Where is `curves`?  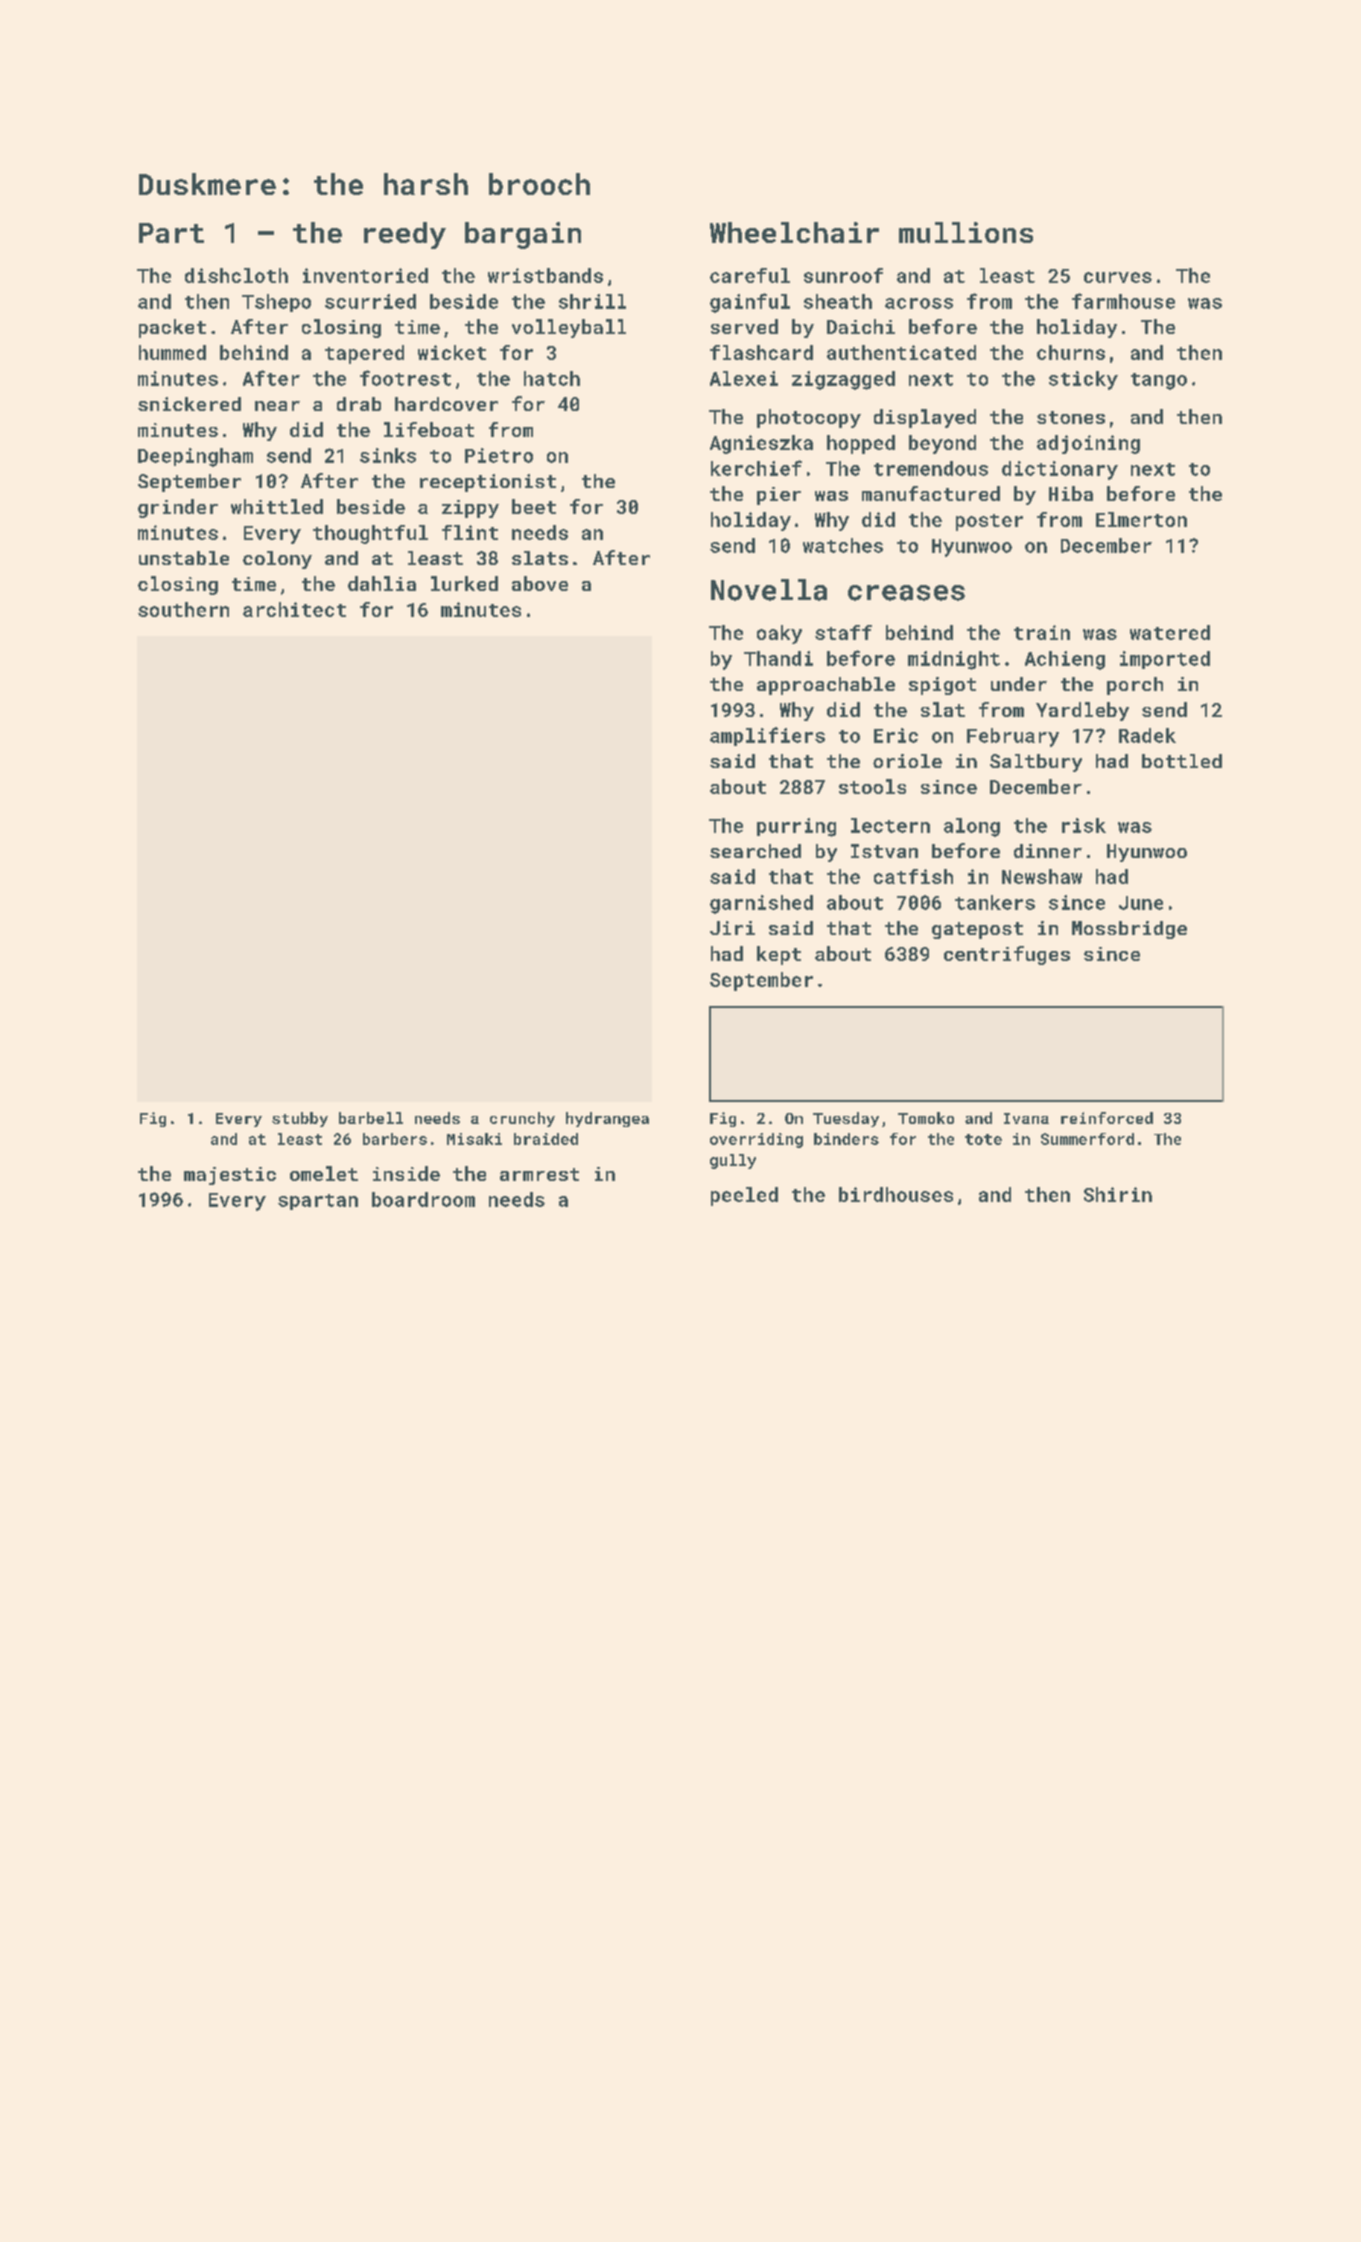
curves is located at coordinates (1118, 277).
